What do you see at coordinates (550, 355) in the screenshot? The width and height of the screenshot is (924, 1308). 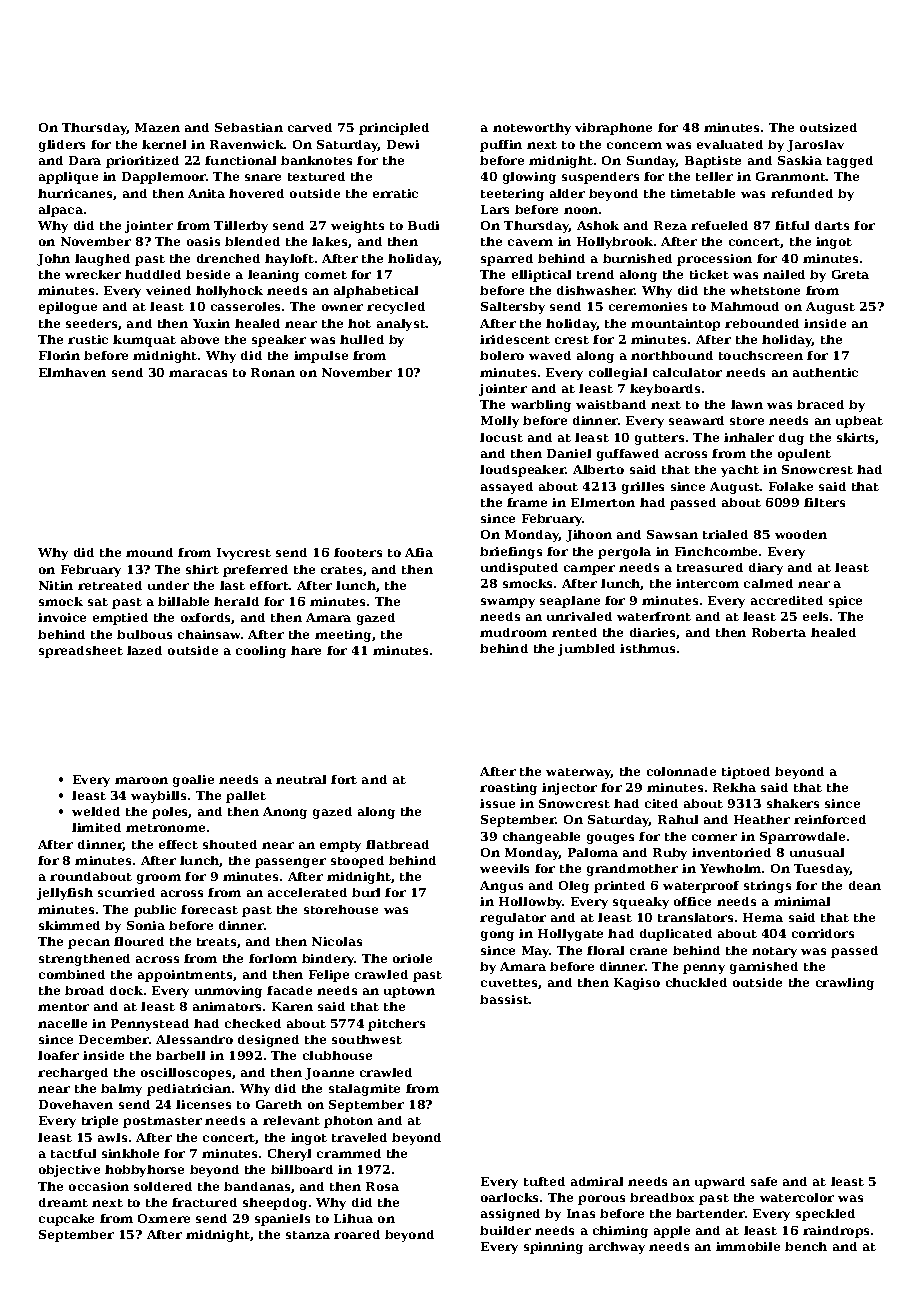 I see `waved` at bounding box center [550, 355].
